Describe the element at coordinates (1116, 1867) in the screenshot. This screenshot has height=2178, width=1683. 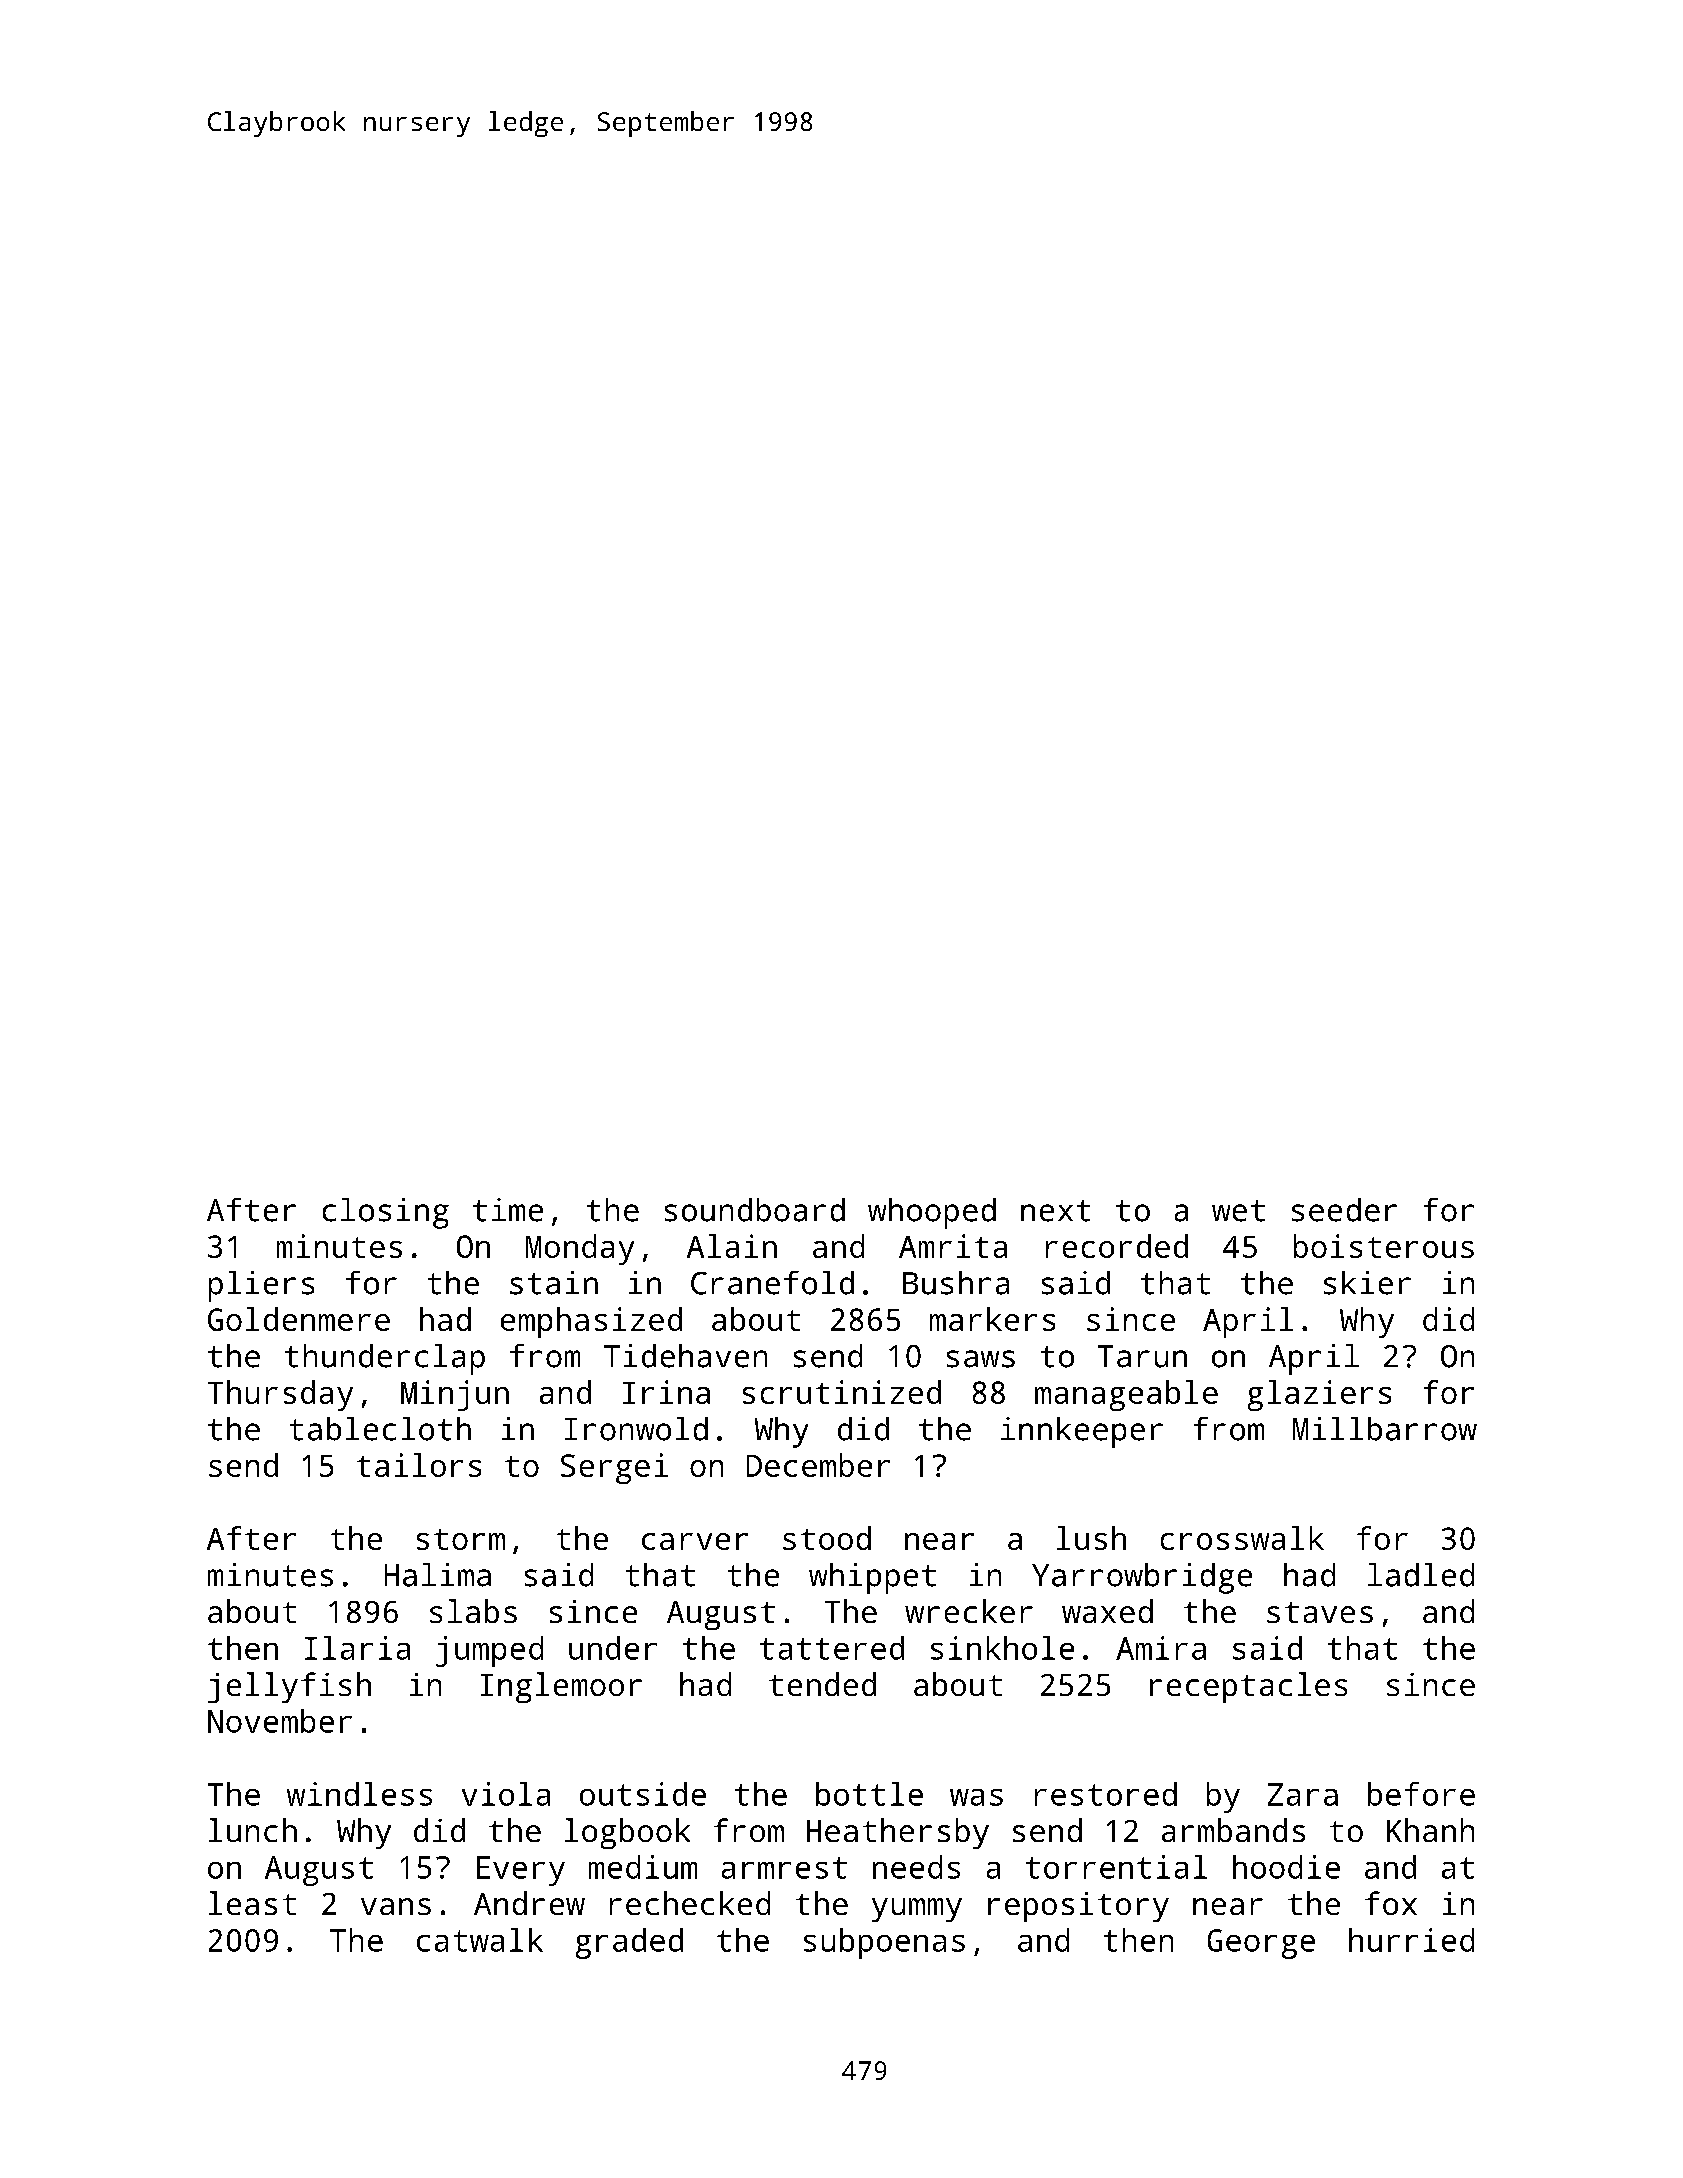
I see `torrential` at that location.
